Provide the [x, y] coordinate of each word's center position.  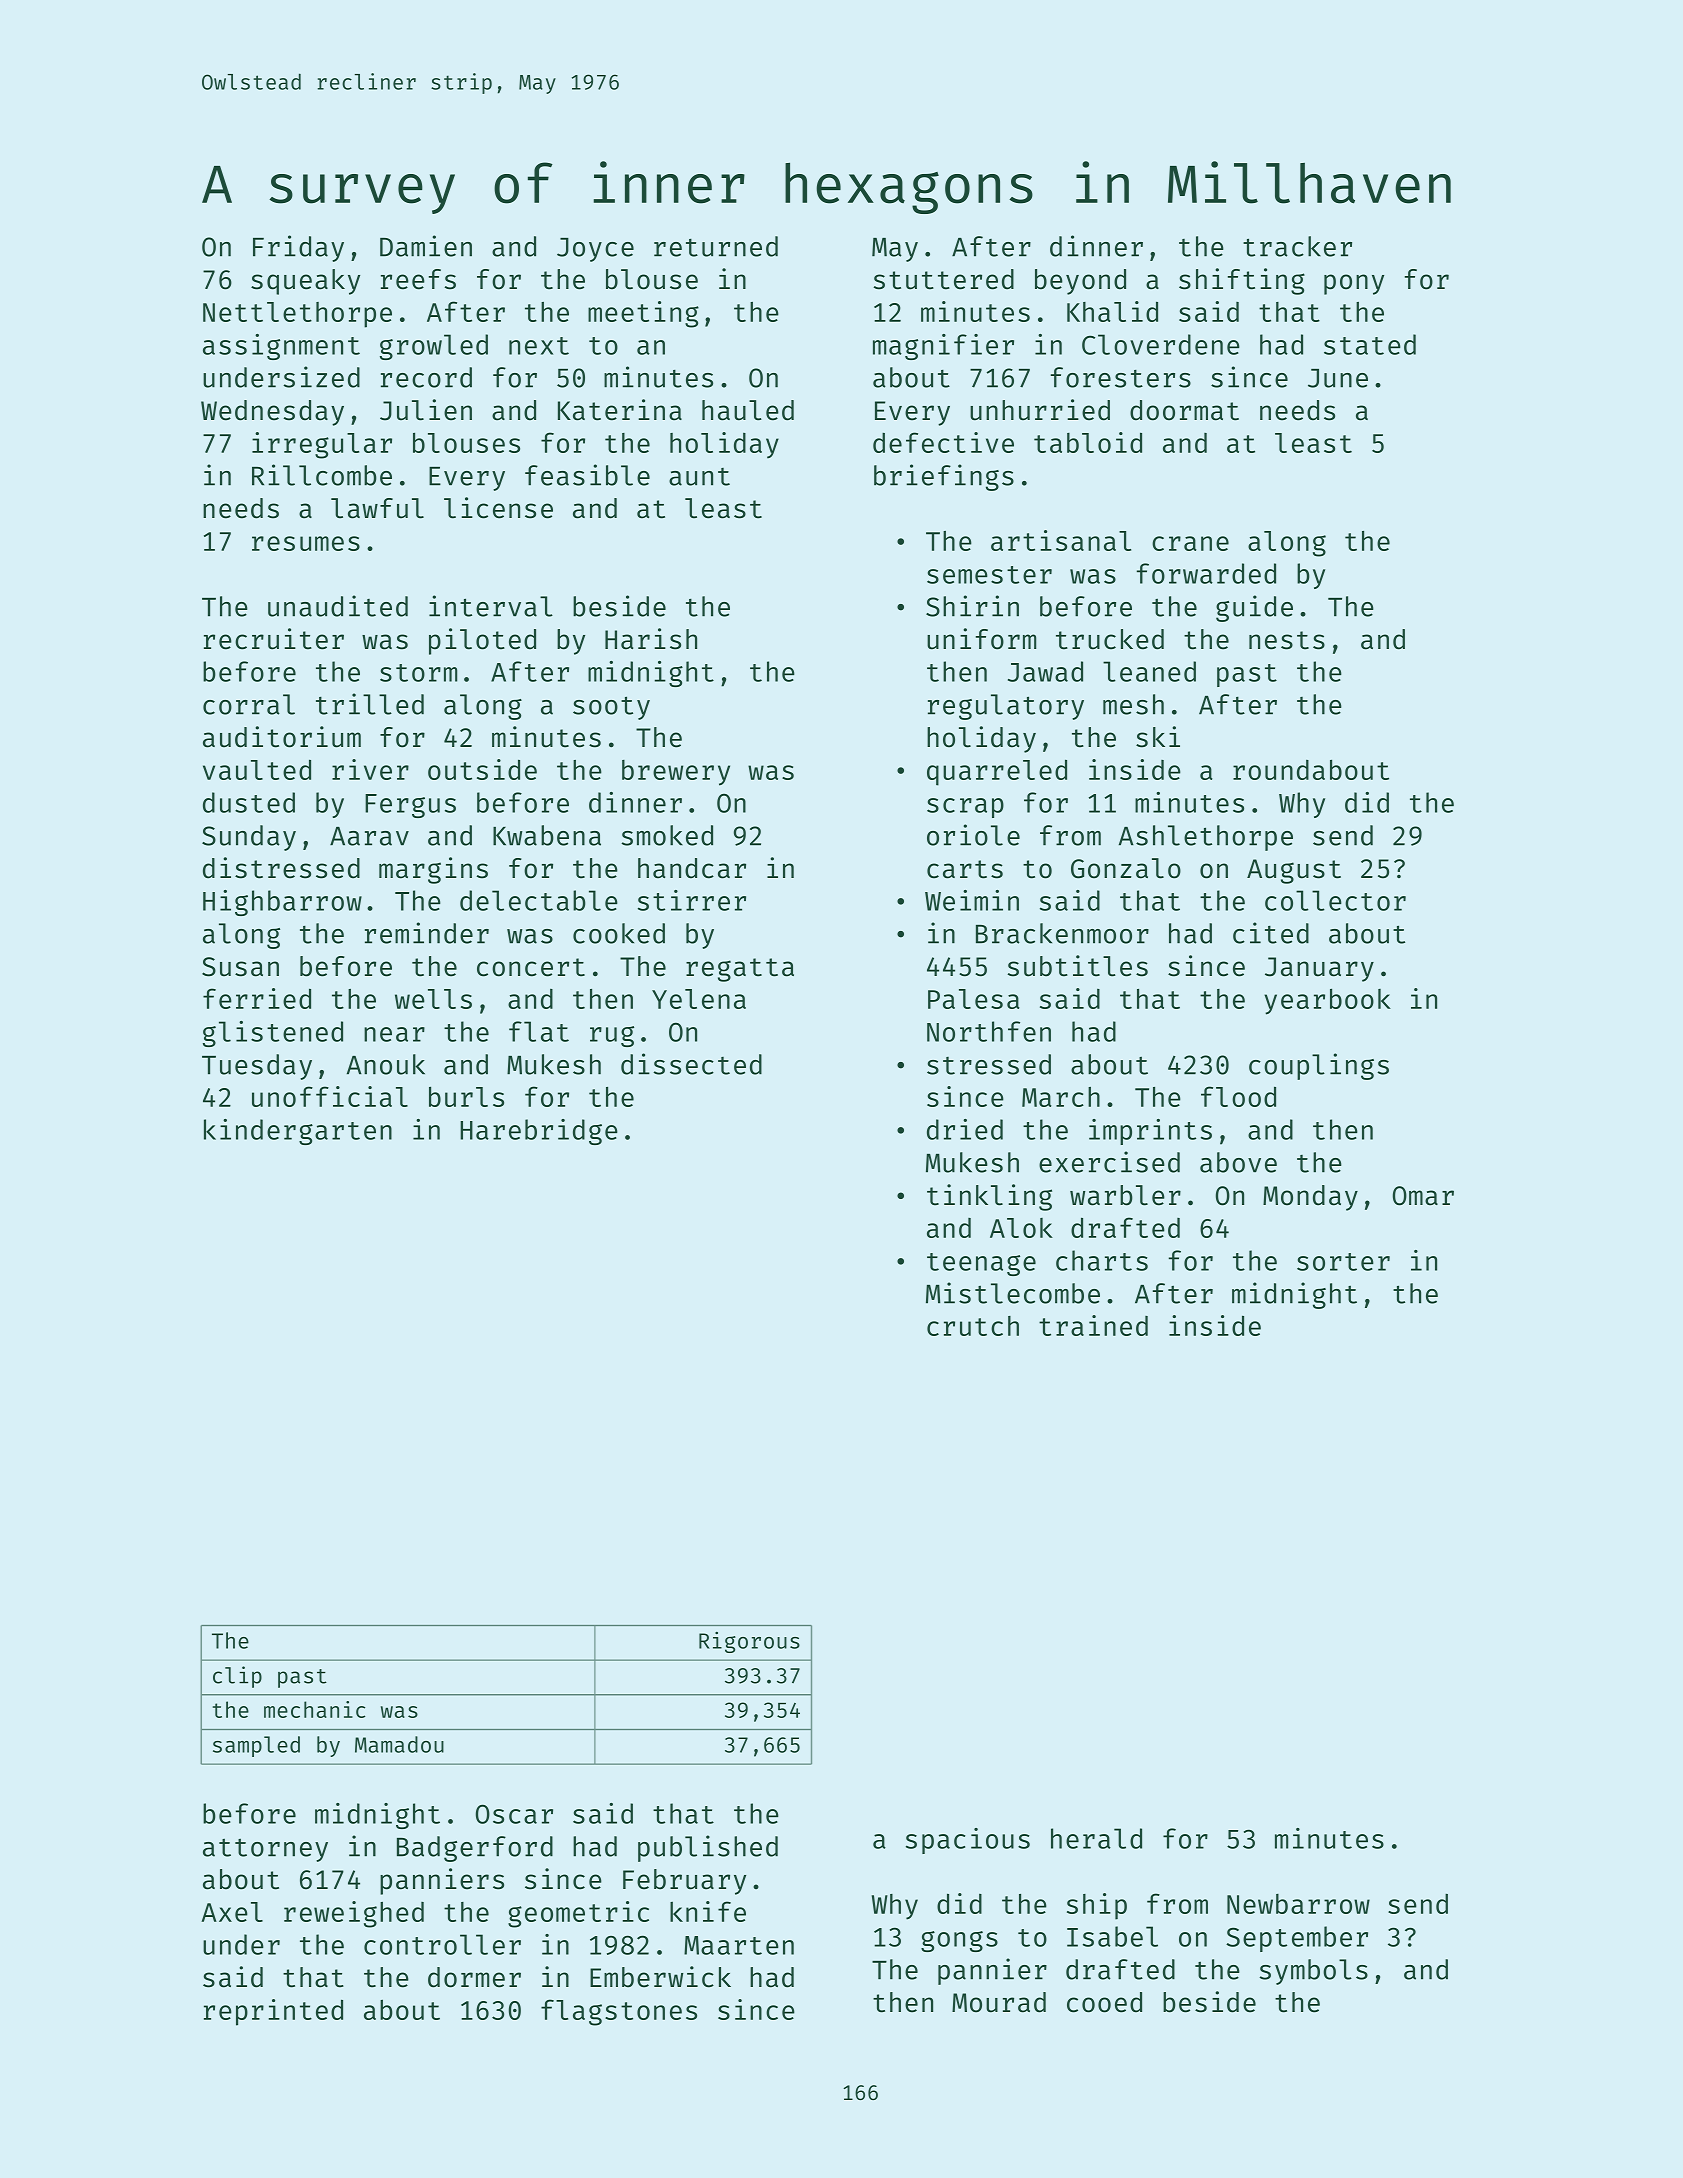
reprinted [273, 2012]
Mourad [999, 2002]
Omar [1423, 1196]
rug [612, 1036]
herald [1096, 1838]
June [1338, 378]
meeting [643, 314]
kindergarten [298, 1132]
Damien [426, 246]
